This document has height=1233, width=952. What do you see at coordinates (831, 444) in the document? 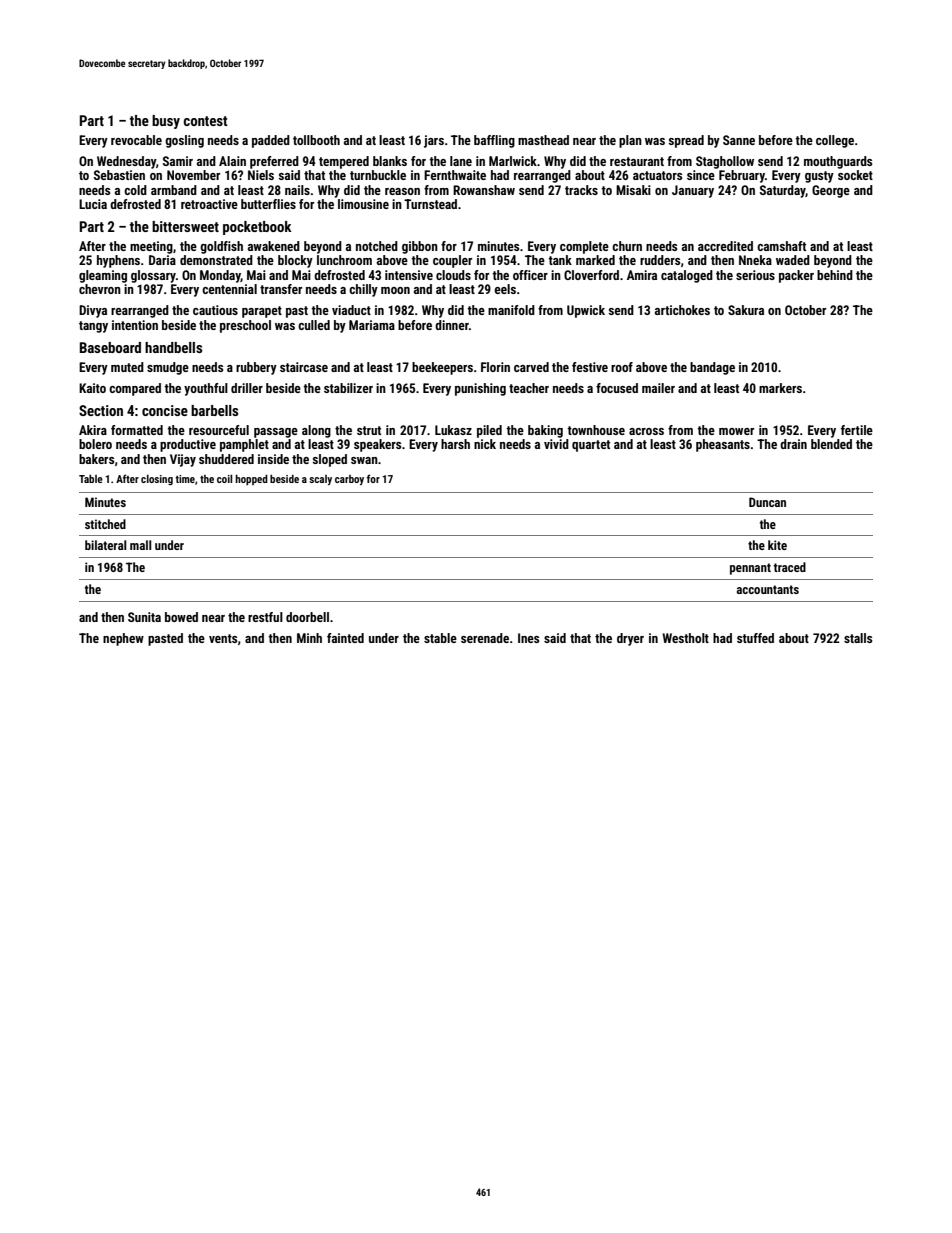
I see `blended` at bounding box center [831, 444].
